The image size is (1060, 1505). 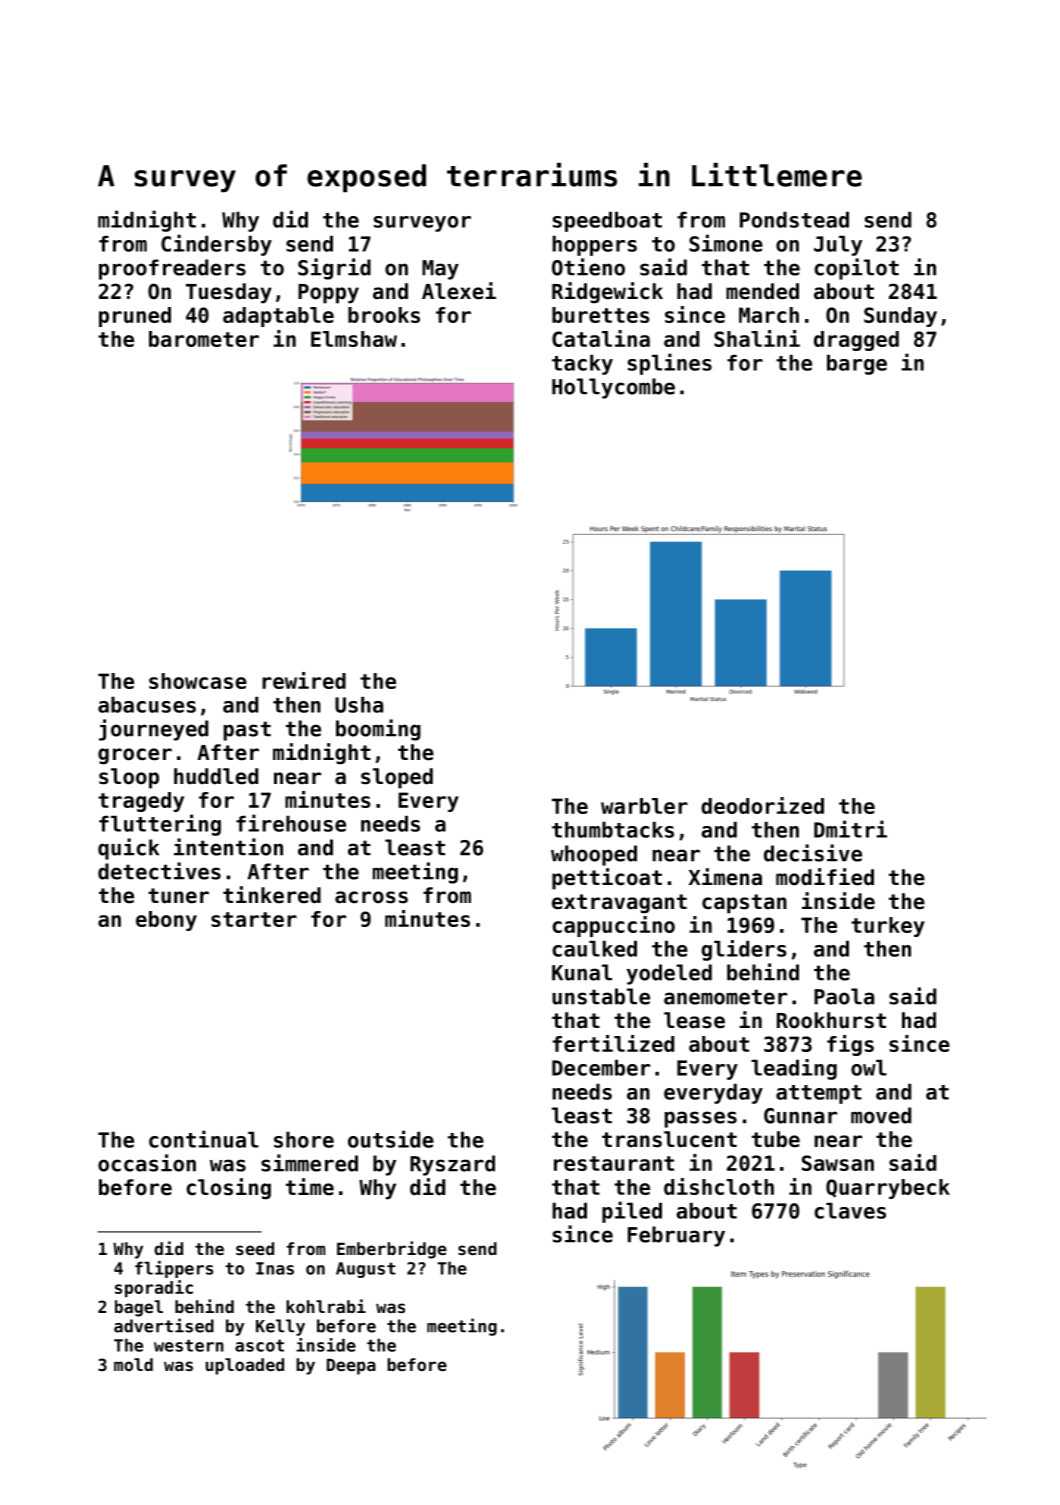 I want to click on turkey, so click(x=888, y=927).
